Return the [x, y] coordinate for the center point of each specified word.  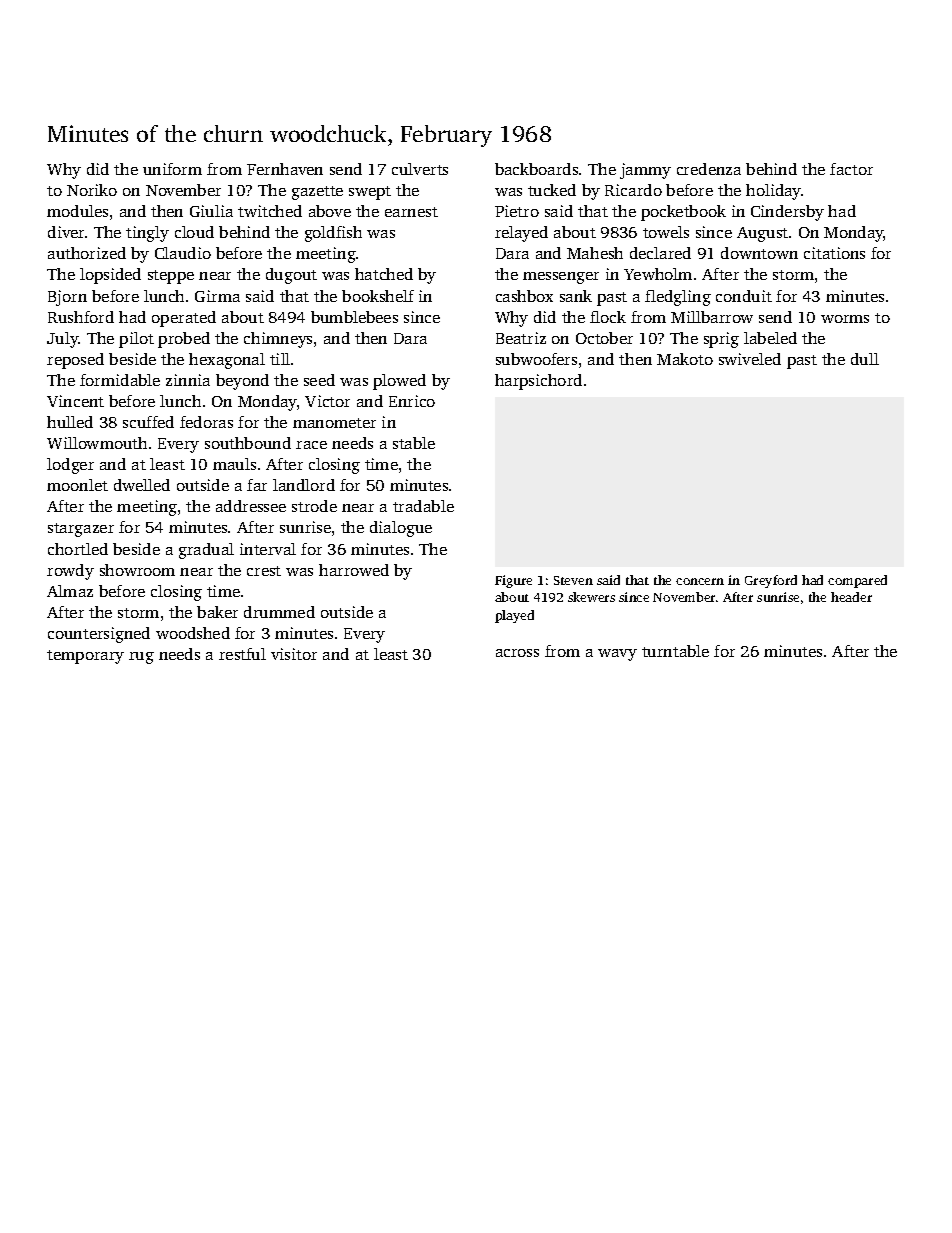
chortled [78, 549]
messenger [561, 278]
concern [700, 581]
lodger [70, 466]
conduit [744, 296]
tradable [423, 506]
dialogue [401, 529]
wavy [617, 655]
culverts [420, 169]
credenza [709, 169]
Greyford [771, 581]
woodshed [193, 633]
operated [184, 319]
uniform [172, 169]
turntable [675, 651]
